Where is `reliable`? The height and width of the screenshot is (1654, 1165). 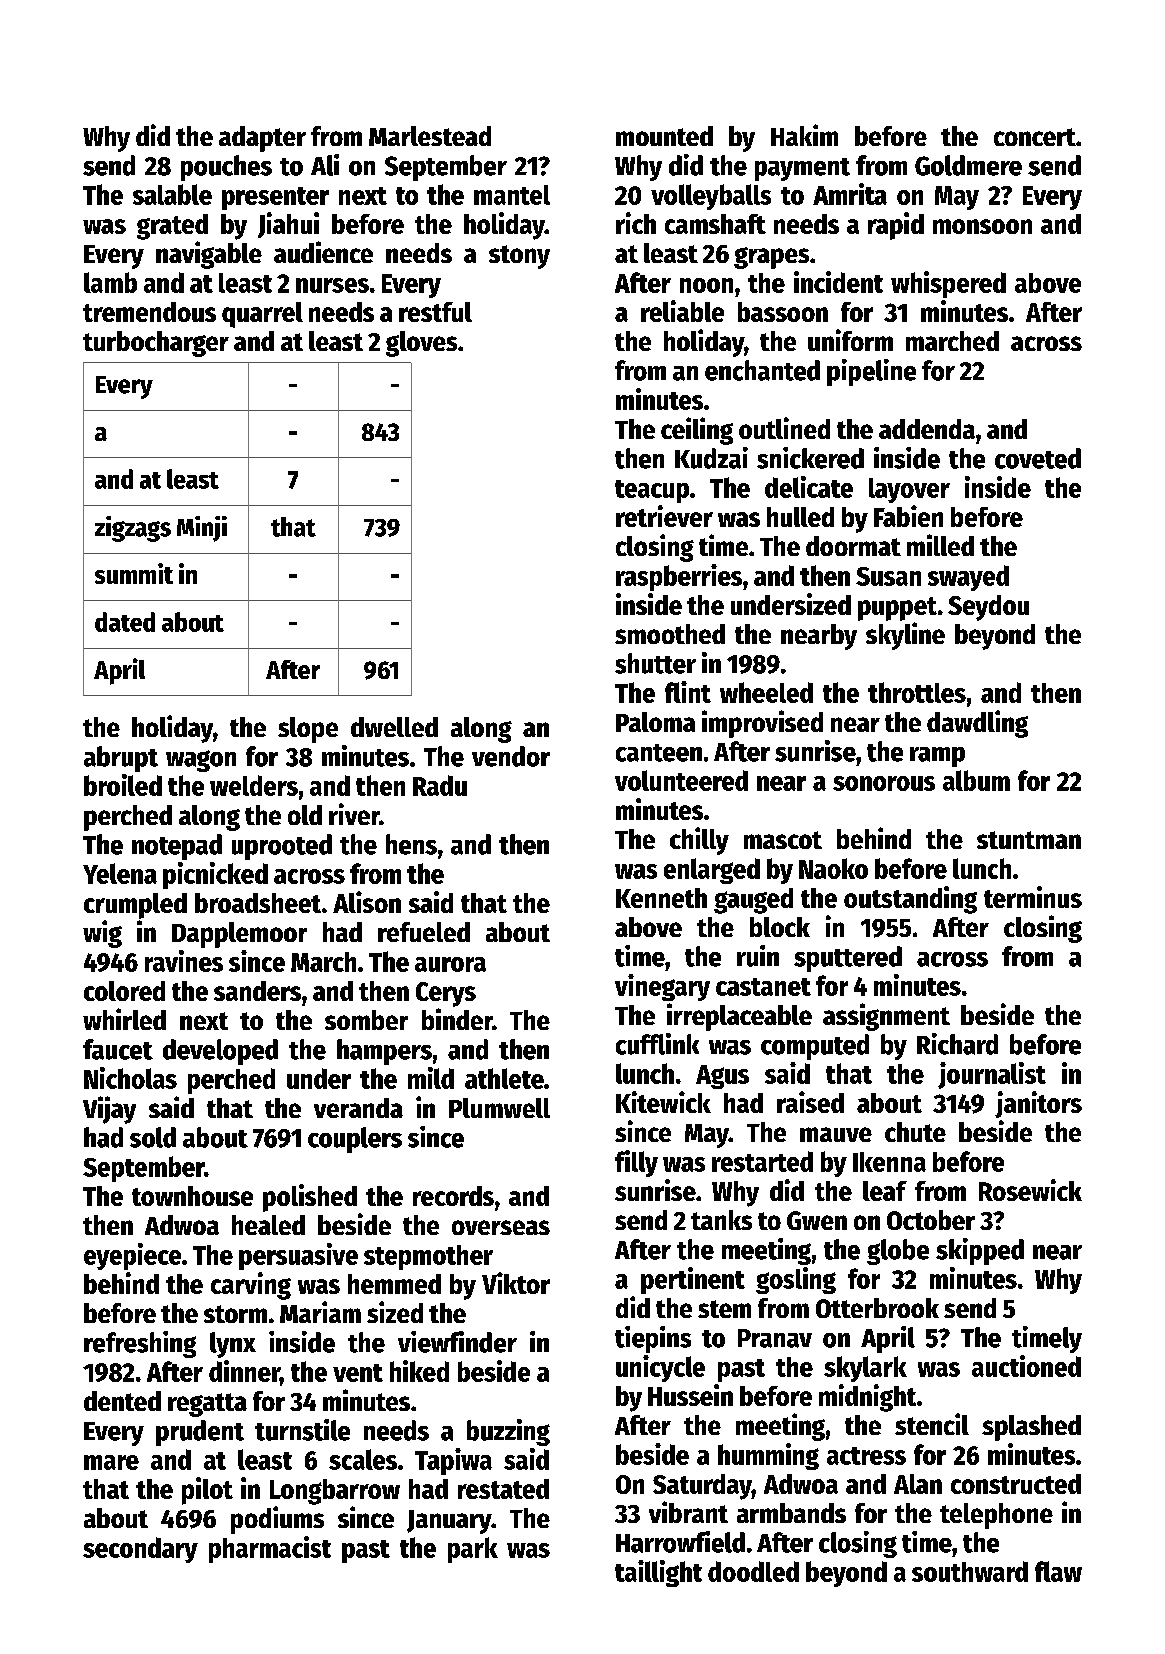
reliable is located at coordinates (682, 311).
